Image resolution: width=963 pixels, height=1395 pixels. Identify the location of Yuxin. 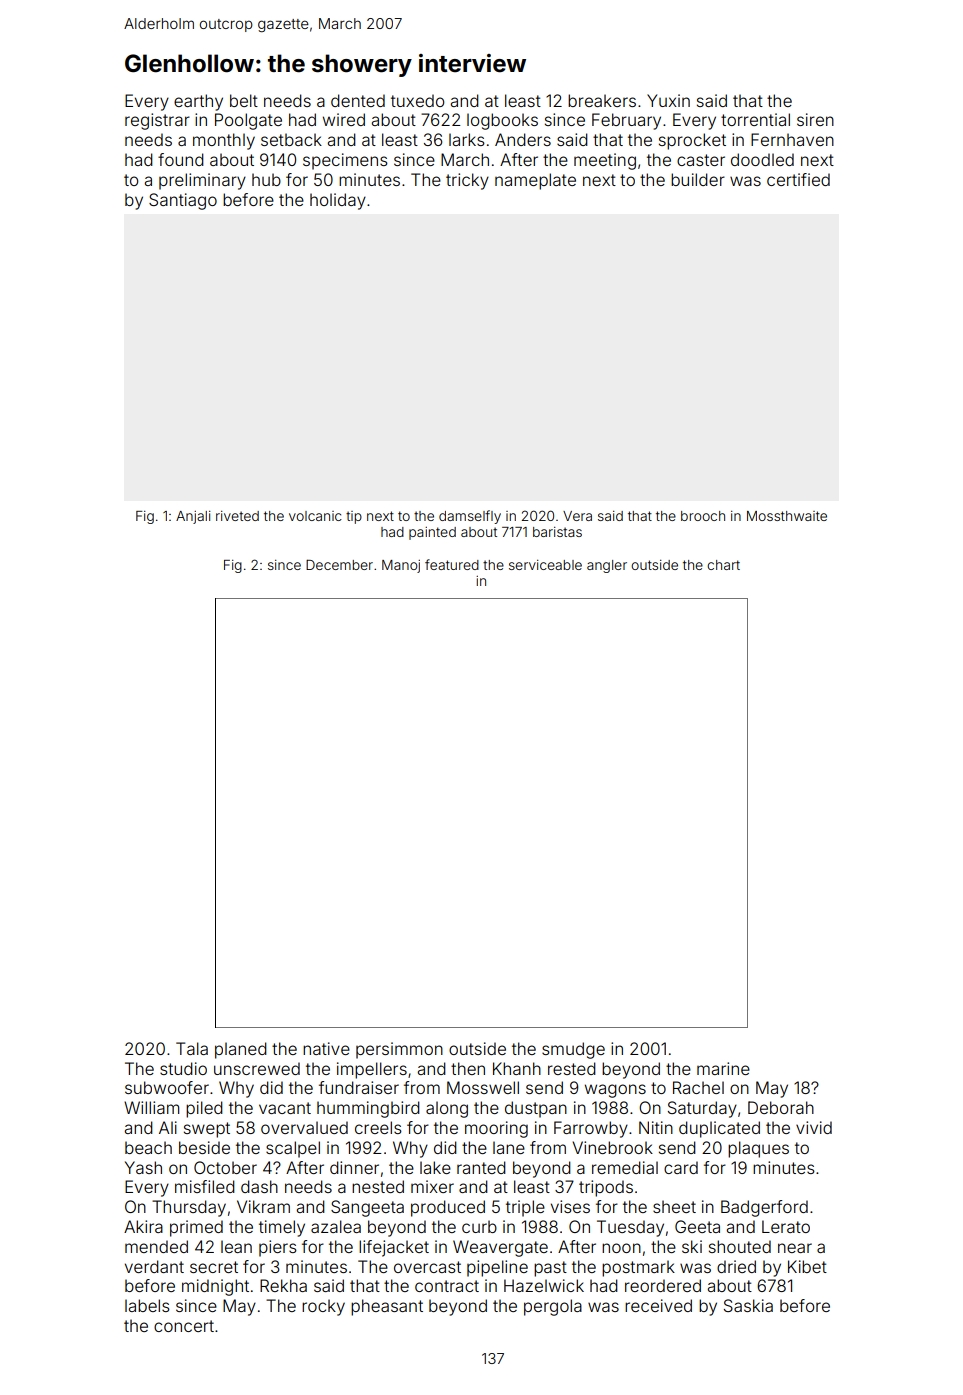
(668, 100).
